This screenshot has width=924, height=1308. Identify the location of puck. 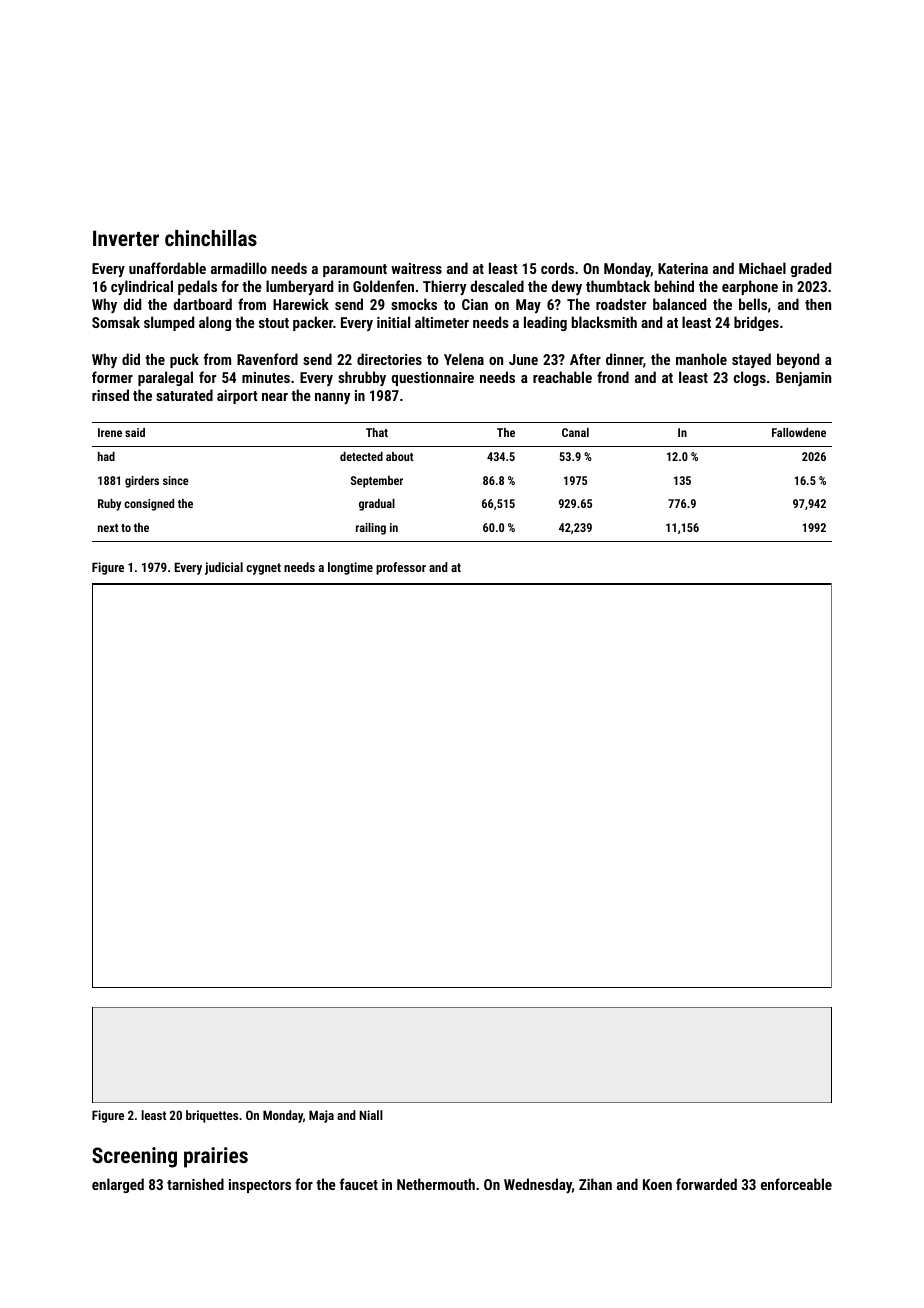
(184, 360).
